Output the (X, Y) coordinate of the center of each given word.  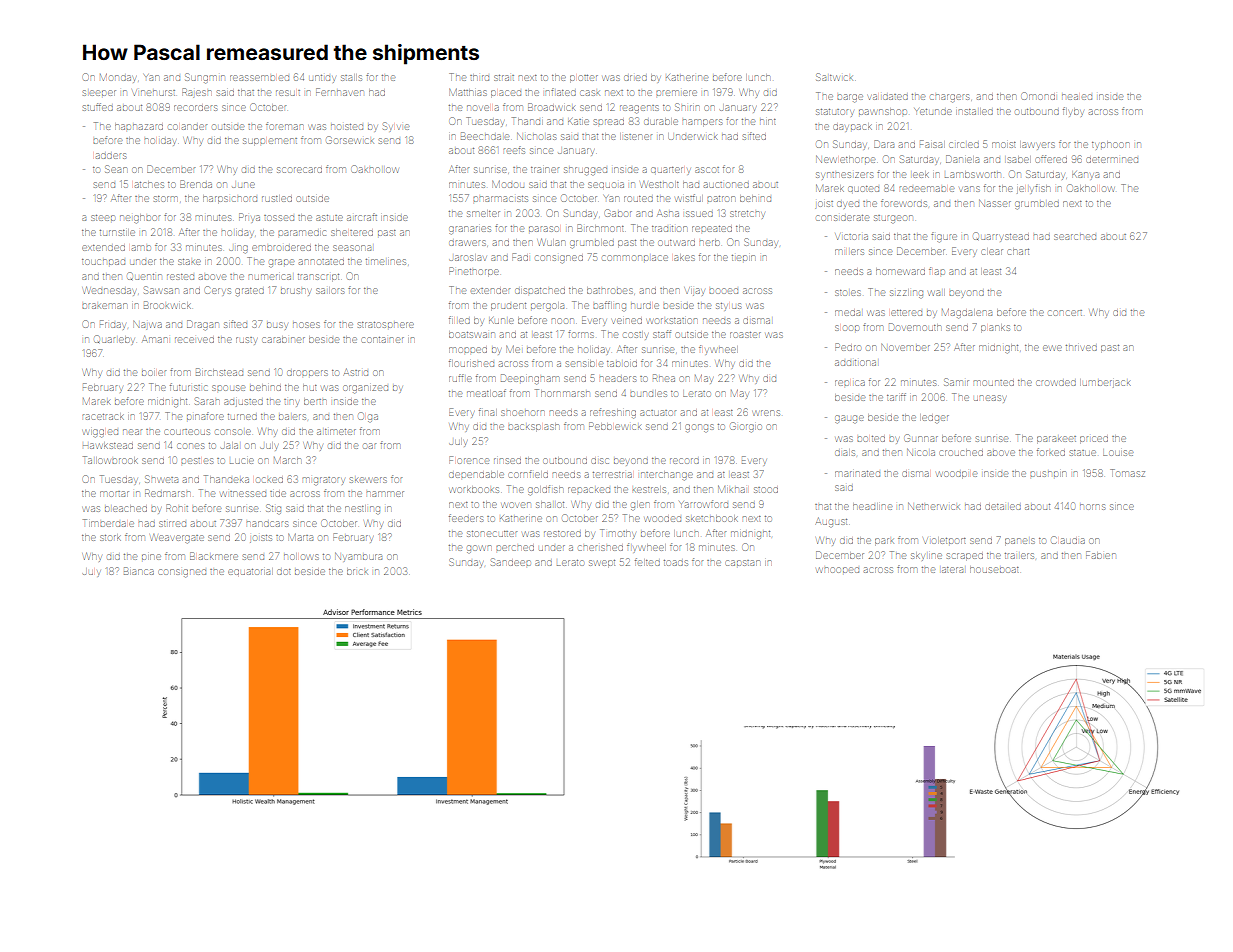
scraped (965, 557)
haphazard (139, 126)
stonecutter (492, 534)
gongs (699, 428)
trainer (545, 170)
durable (661, 121)
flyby (1073, 112)
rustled (277, 198)
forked (1051, 452)
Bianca (139, 571)
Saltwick (834, 77)
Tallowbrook (110, 460)
